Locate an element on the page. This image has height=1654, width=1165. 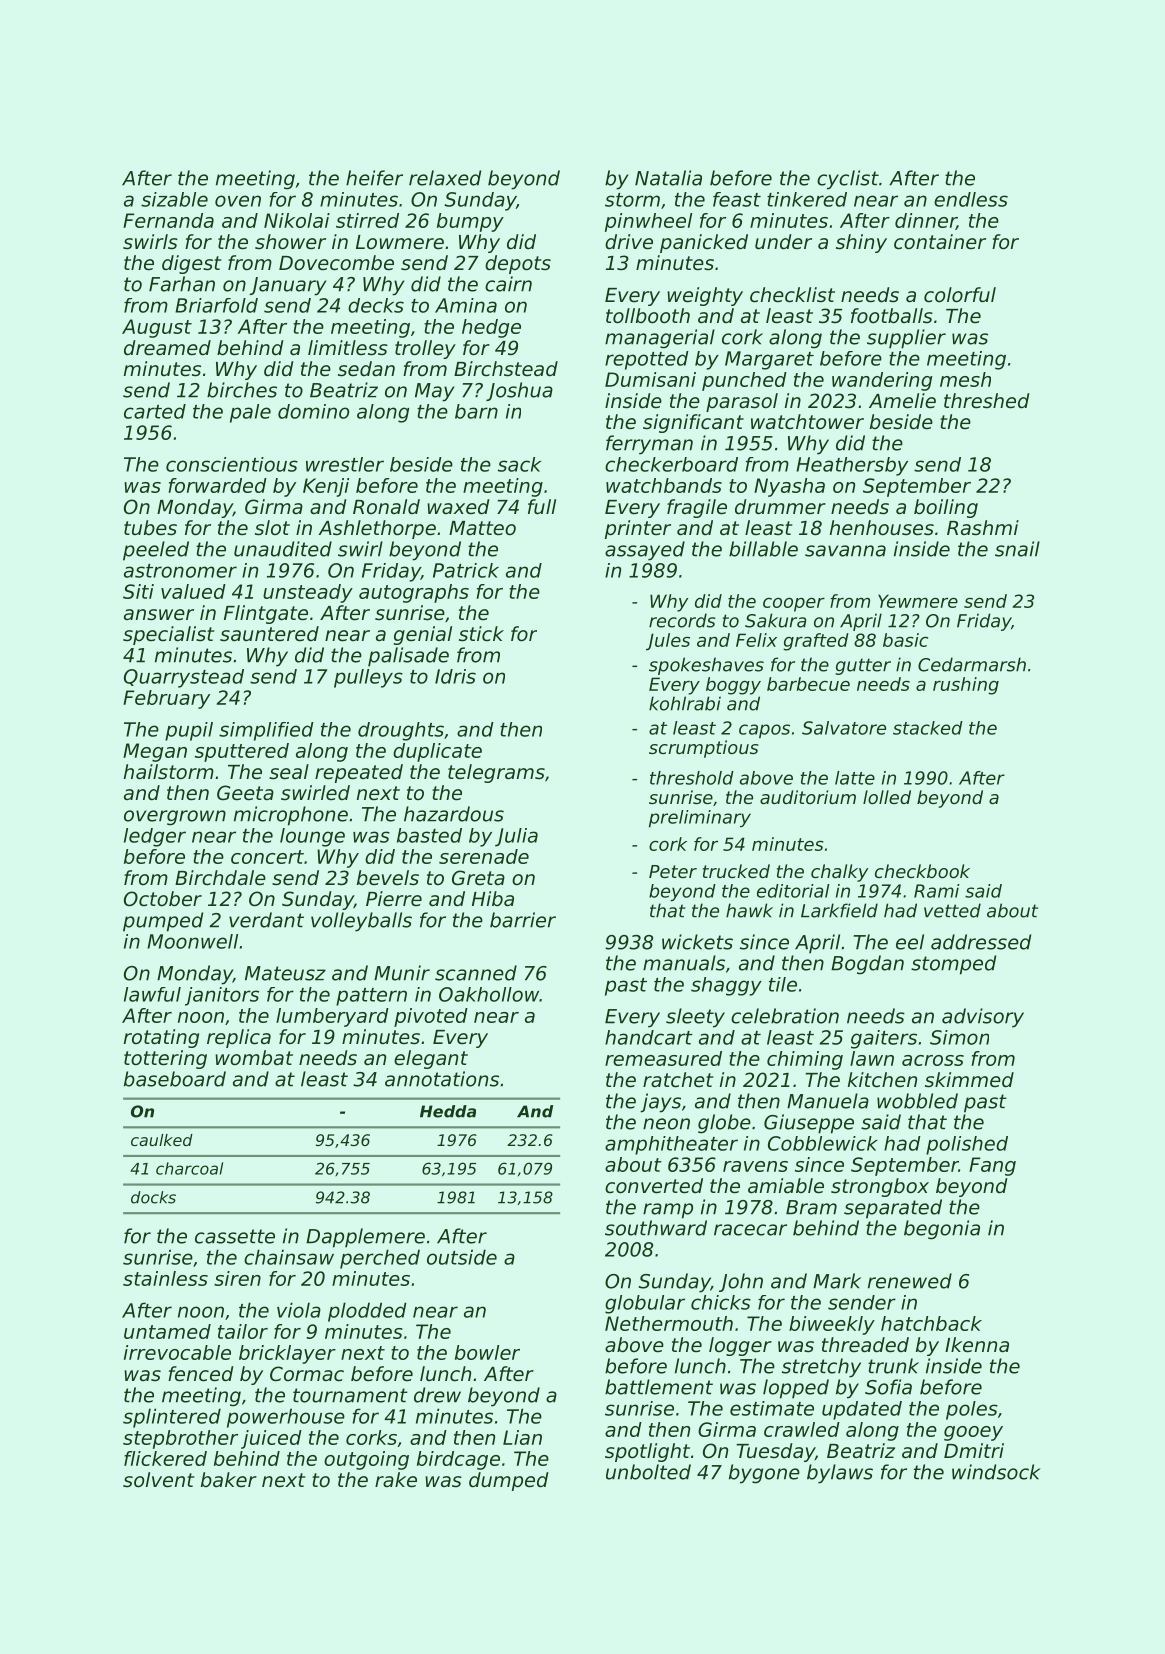
wandering is located at coordinates (882, 381).
